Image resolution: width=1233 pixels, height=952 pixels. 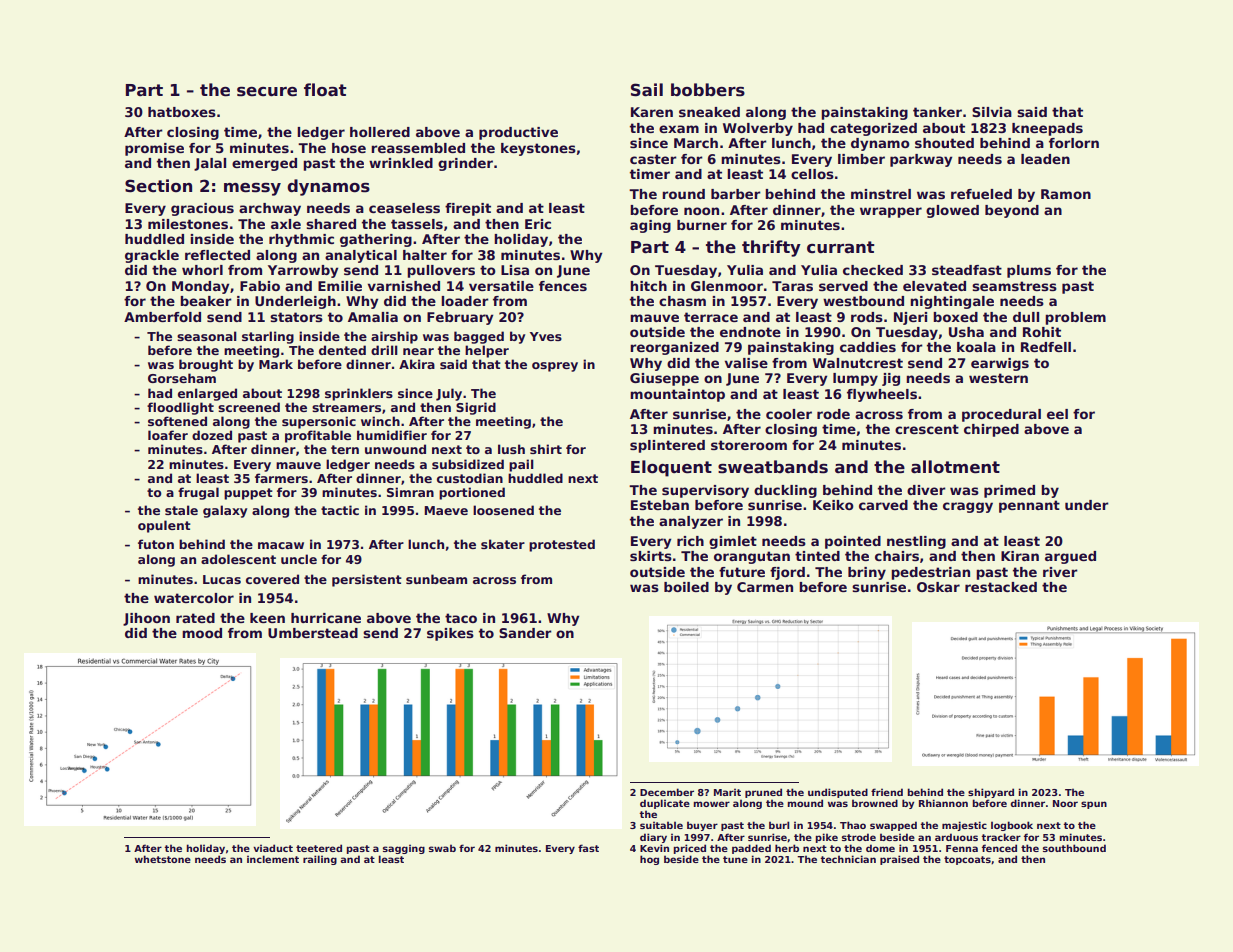 I want to click on floodlight, so click(x=180, y=408).
